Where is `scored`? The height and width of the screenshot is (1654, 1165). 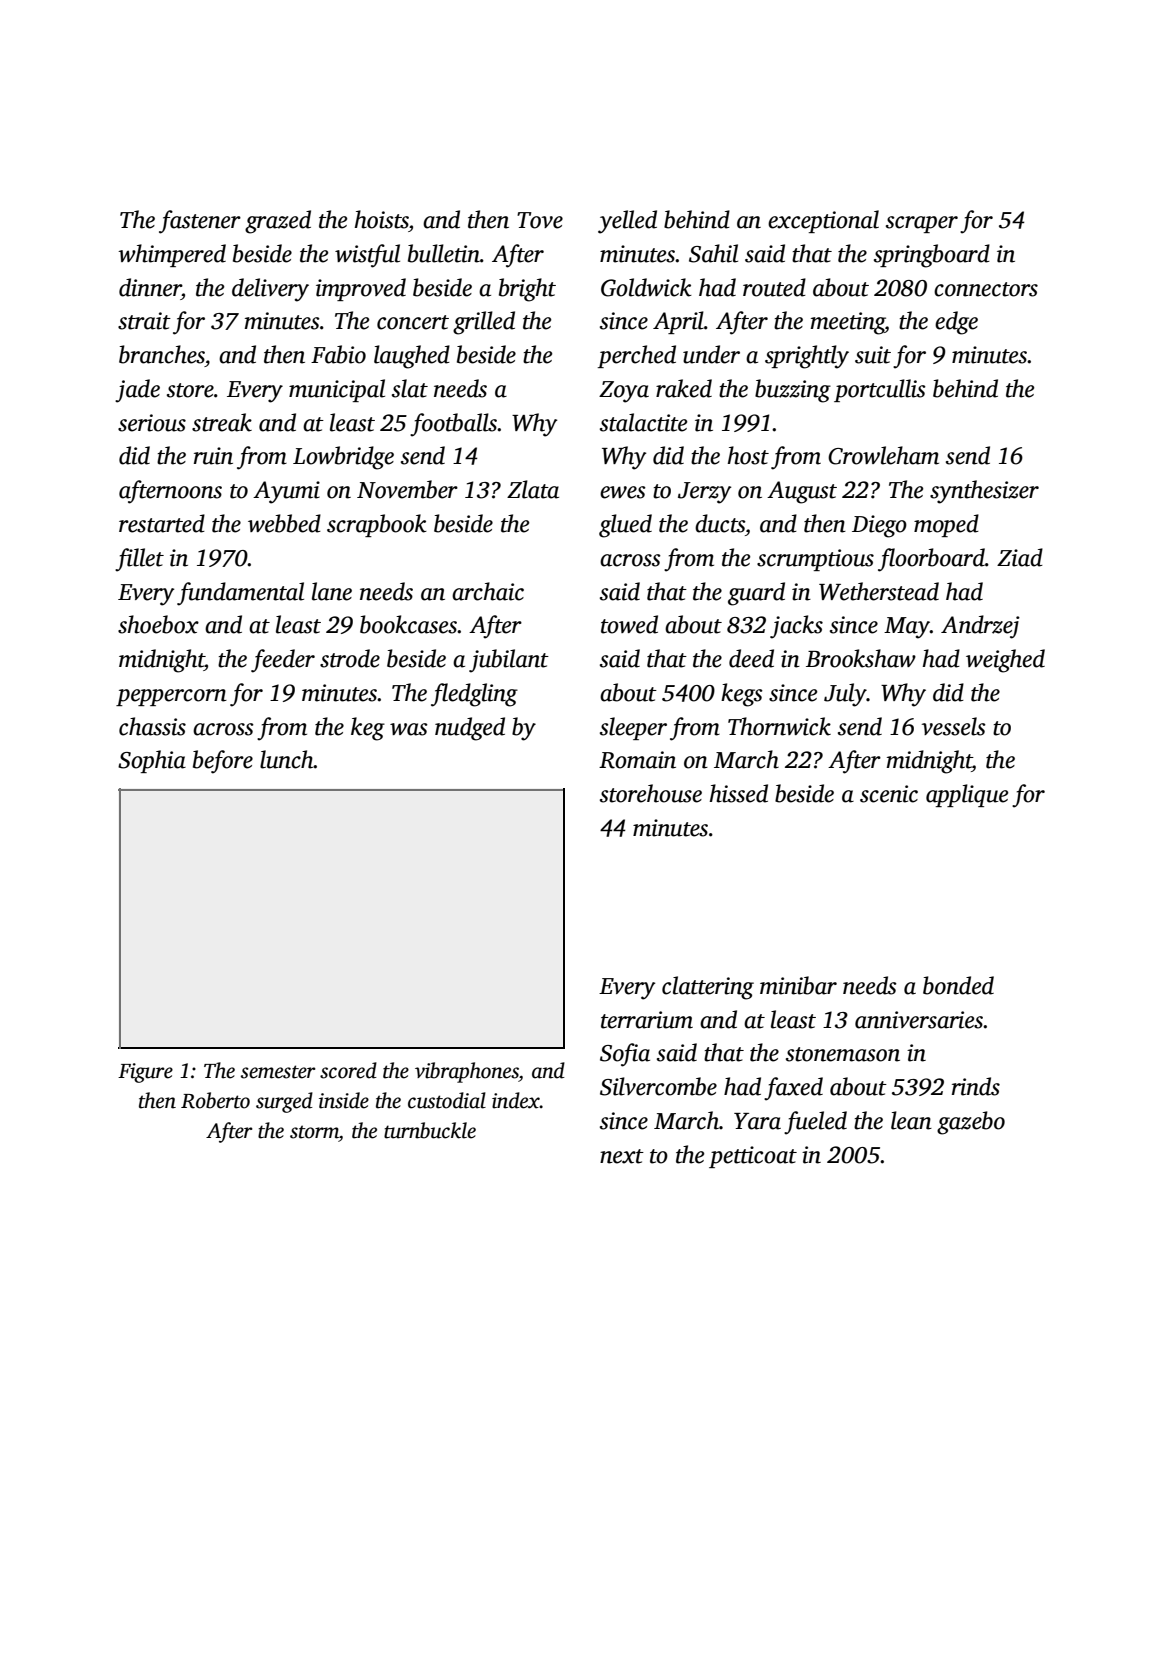 scored is located at coordinates (348, 1070).
